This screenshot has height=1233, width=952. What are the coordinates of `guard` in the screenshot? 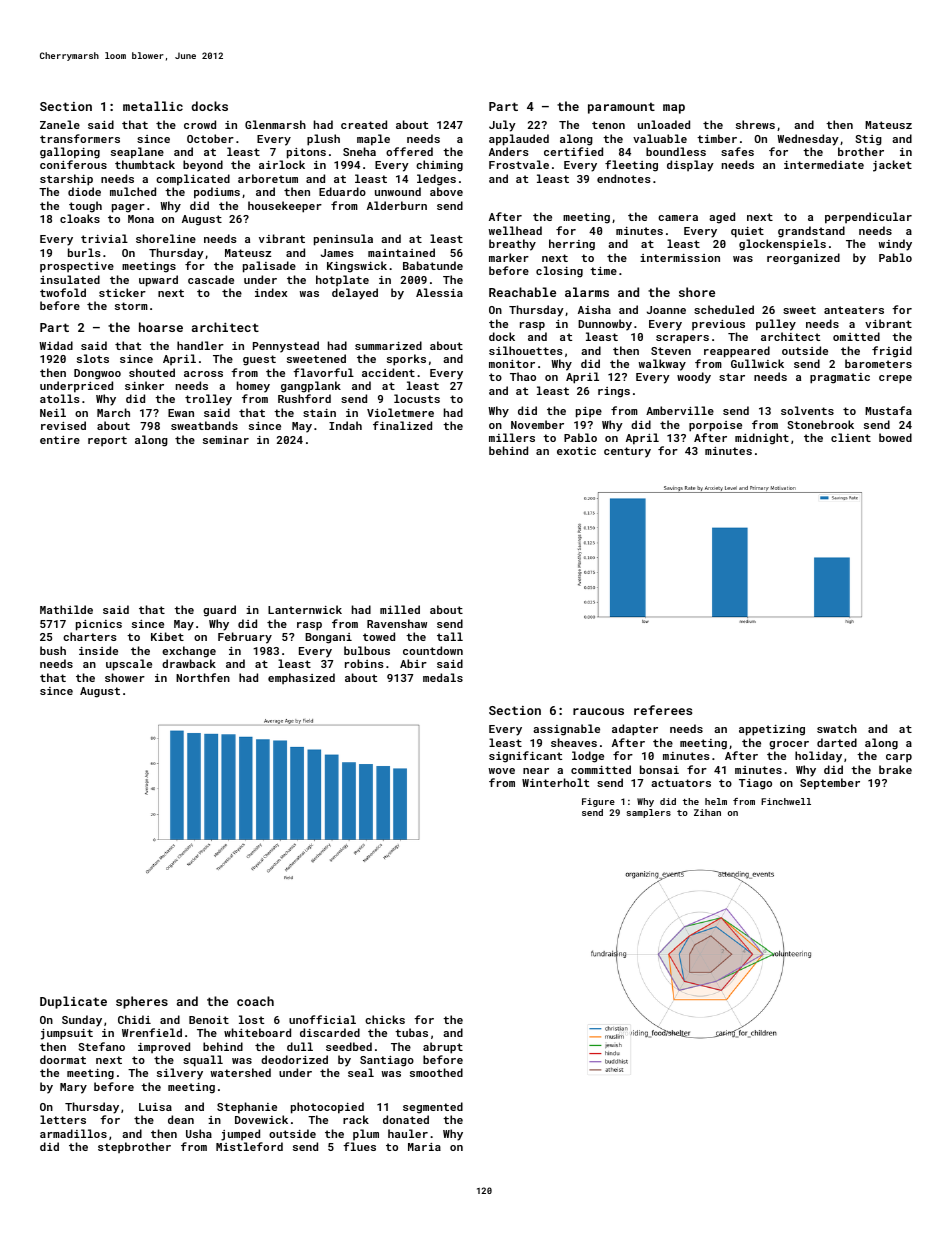 It's located at (219, 611).
